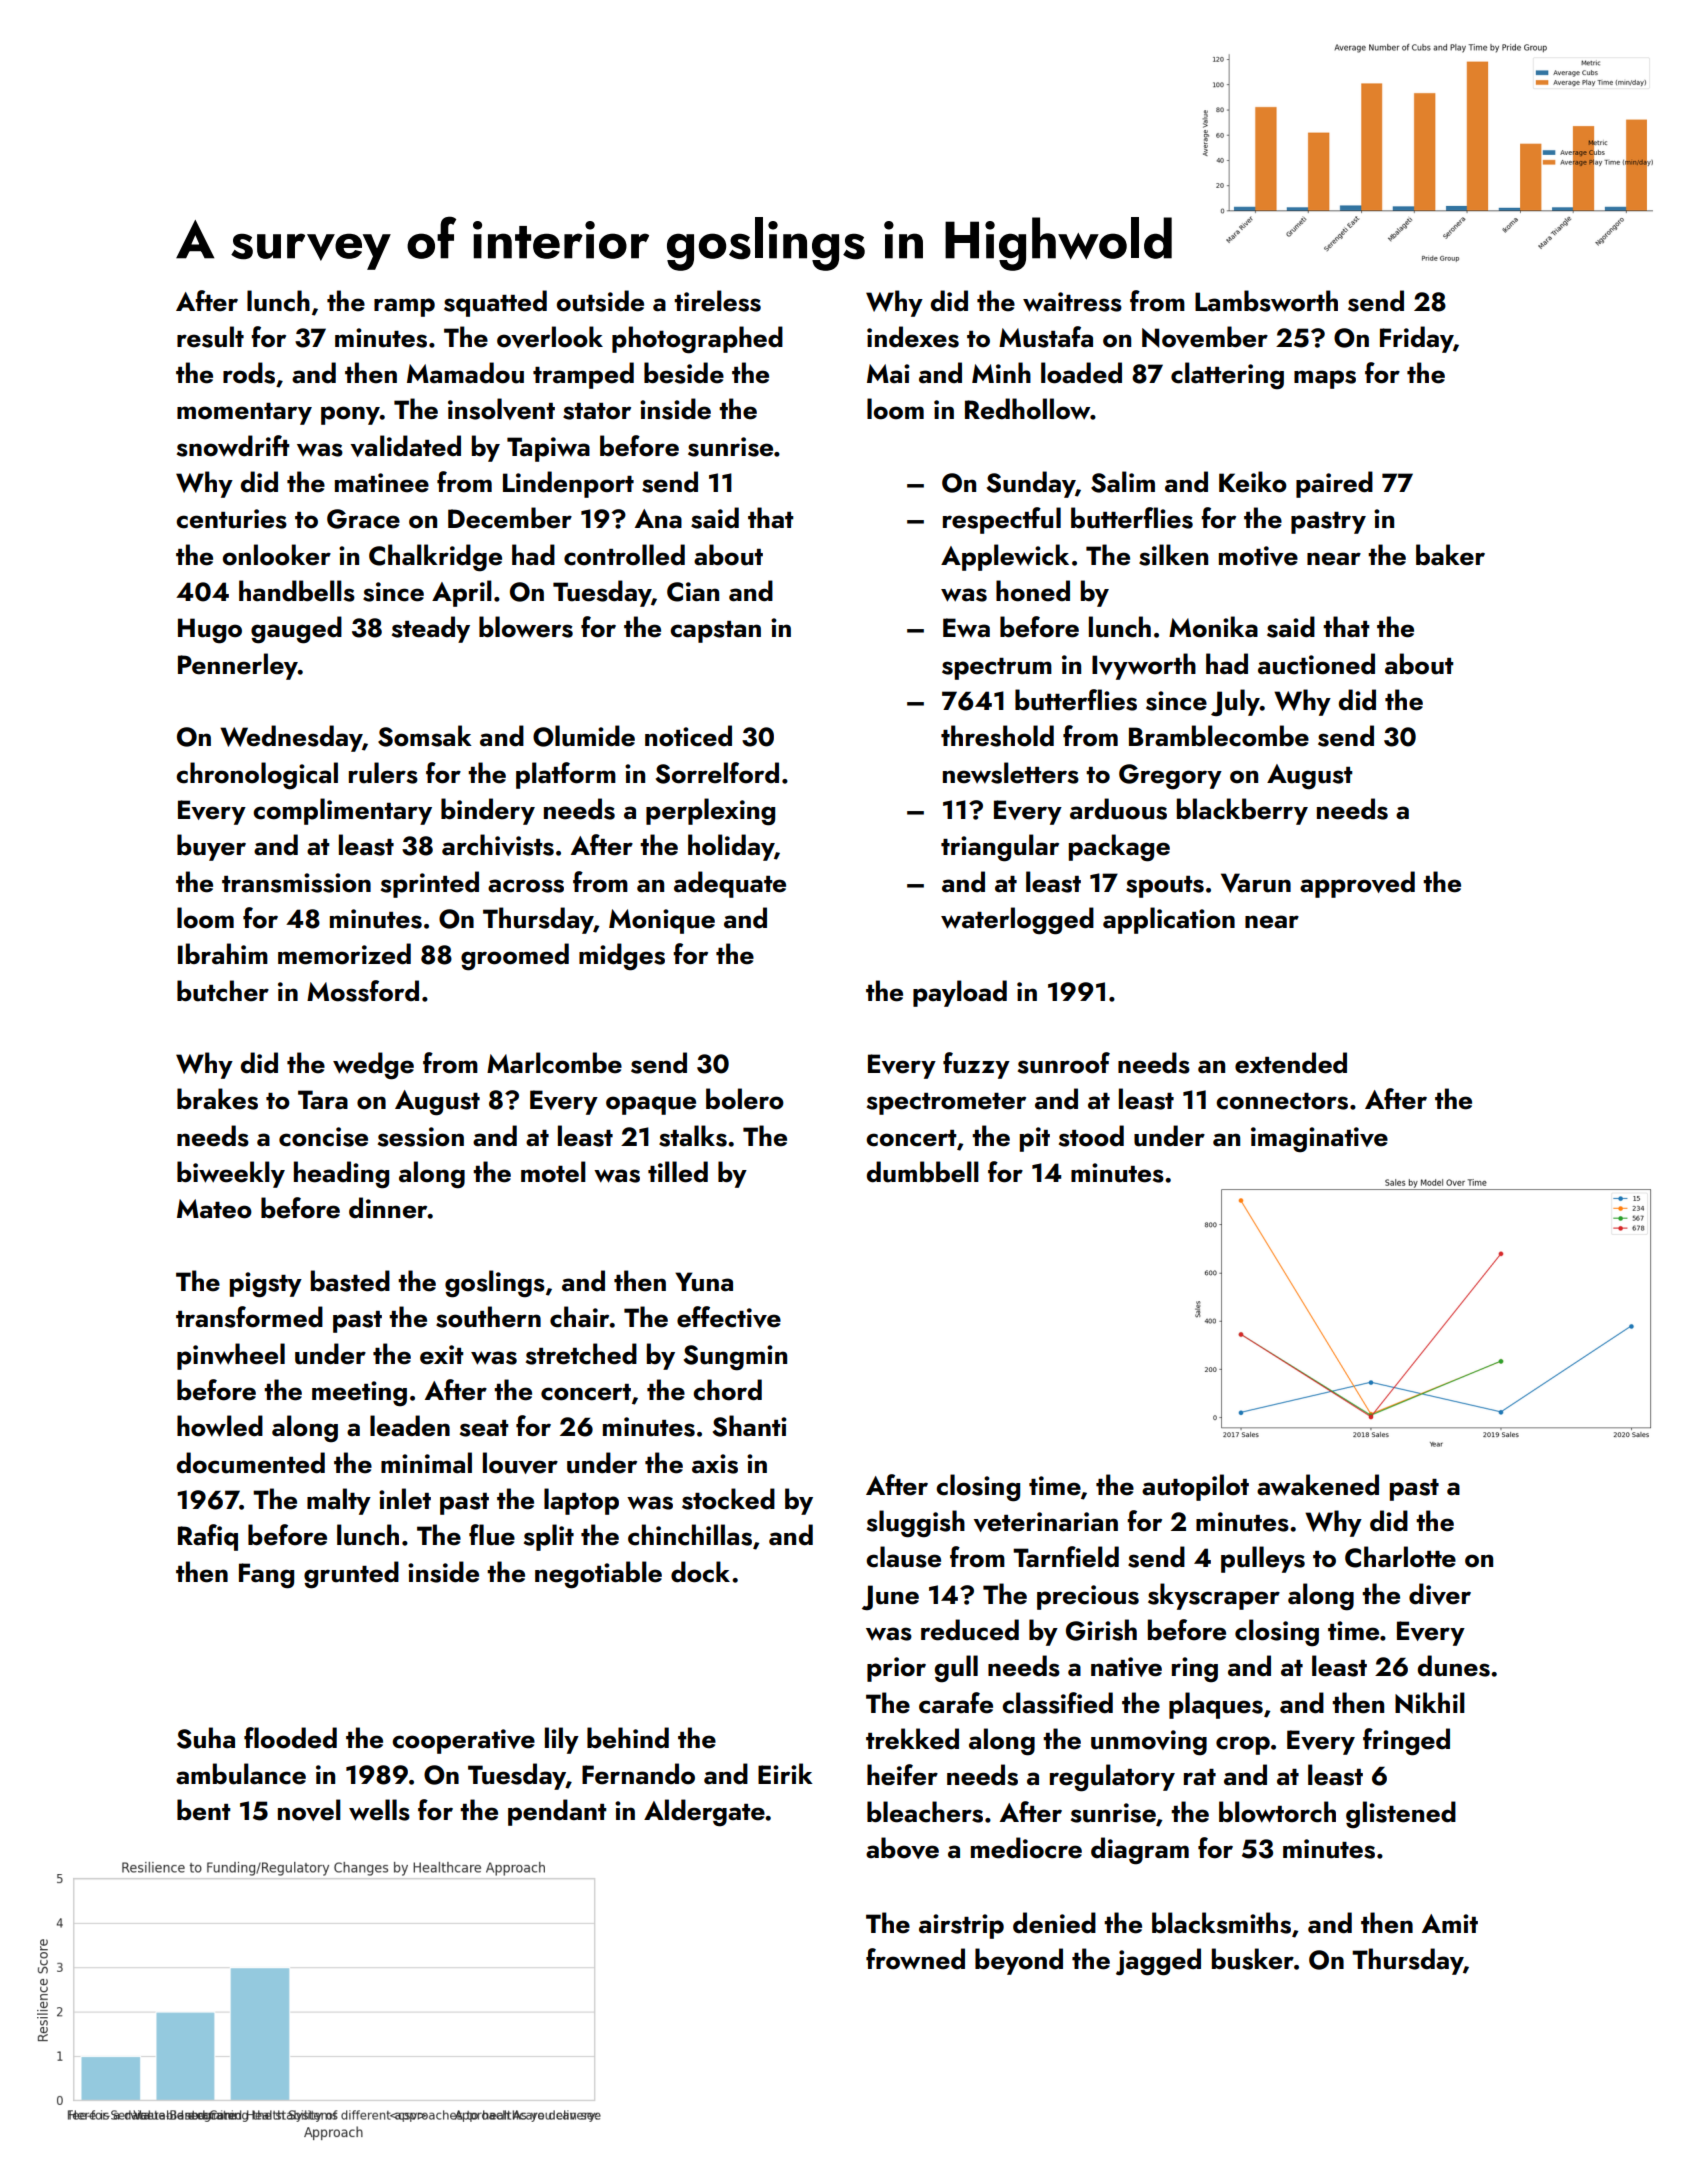  Describe the element at coordinates (1266, 301) in the screenshot. I see `Lambsworth` at that location.
